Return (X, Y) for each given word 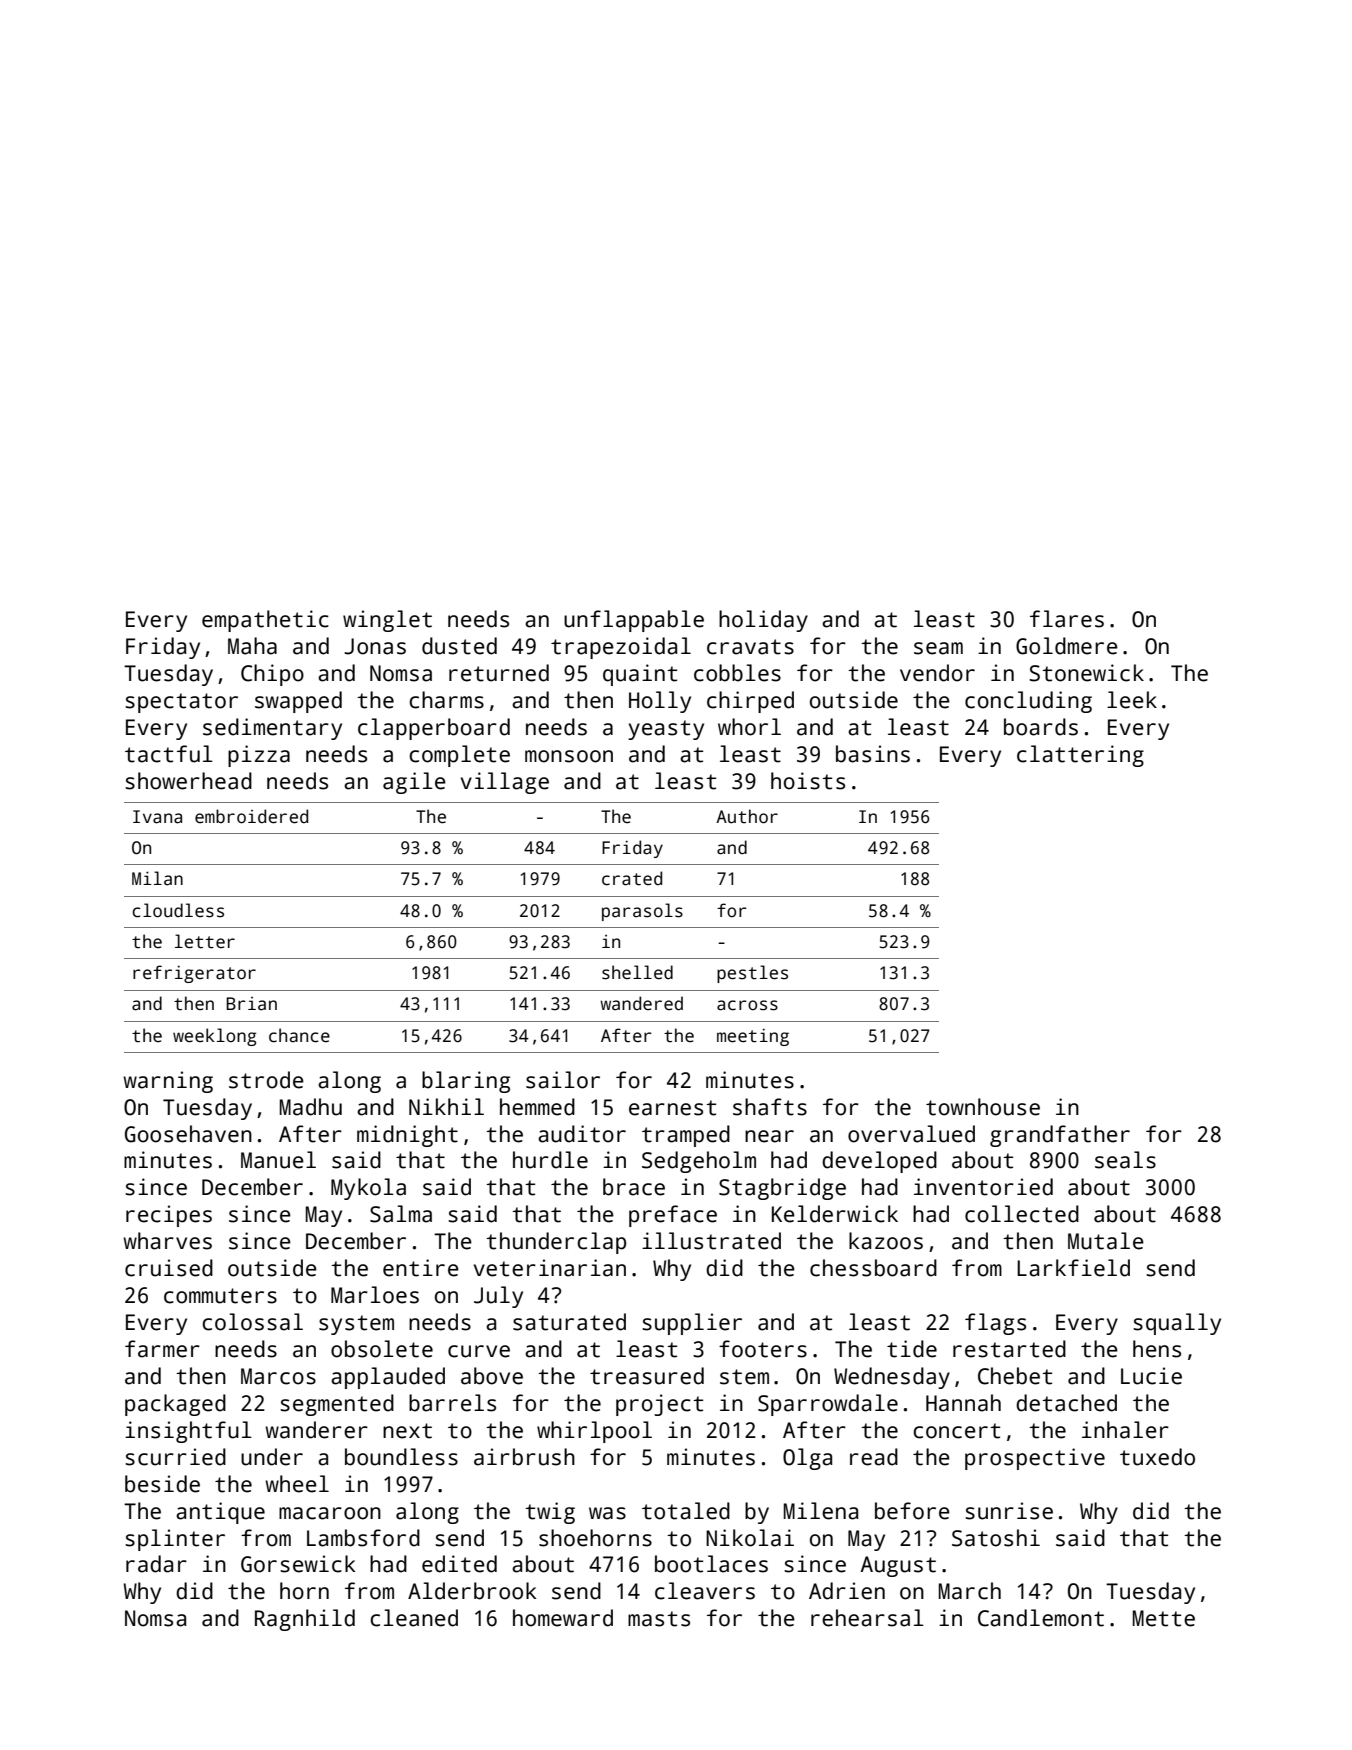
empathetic (265, 621)
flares (1067, 619)
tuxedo (1157, 1457)
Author (747, 816)
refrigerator (194, 974)
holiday (763, 621)
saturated (569, 1322)
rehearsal (867, 1618)
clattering (1080, 756)
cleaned (414, 1618)
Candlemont (1041, 1618)
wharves (167, 1241)
